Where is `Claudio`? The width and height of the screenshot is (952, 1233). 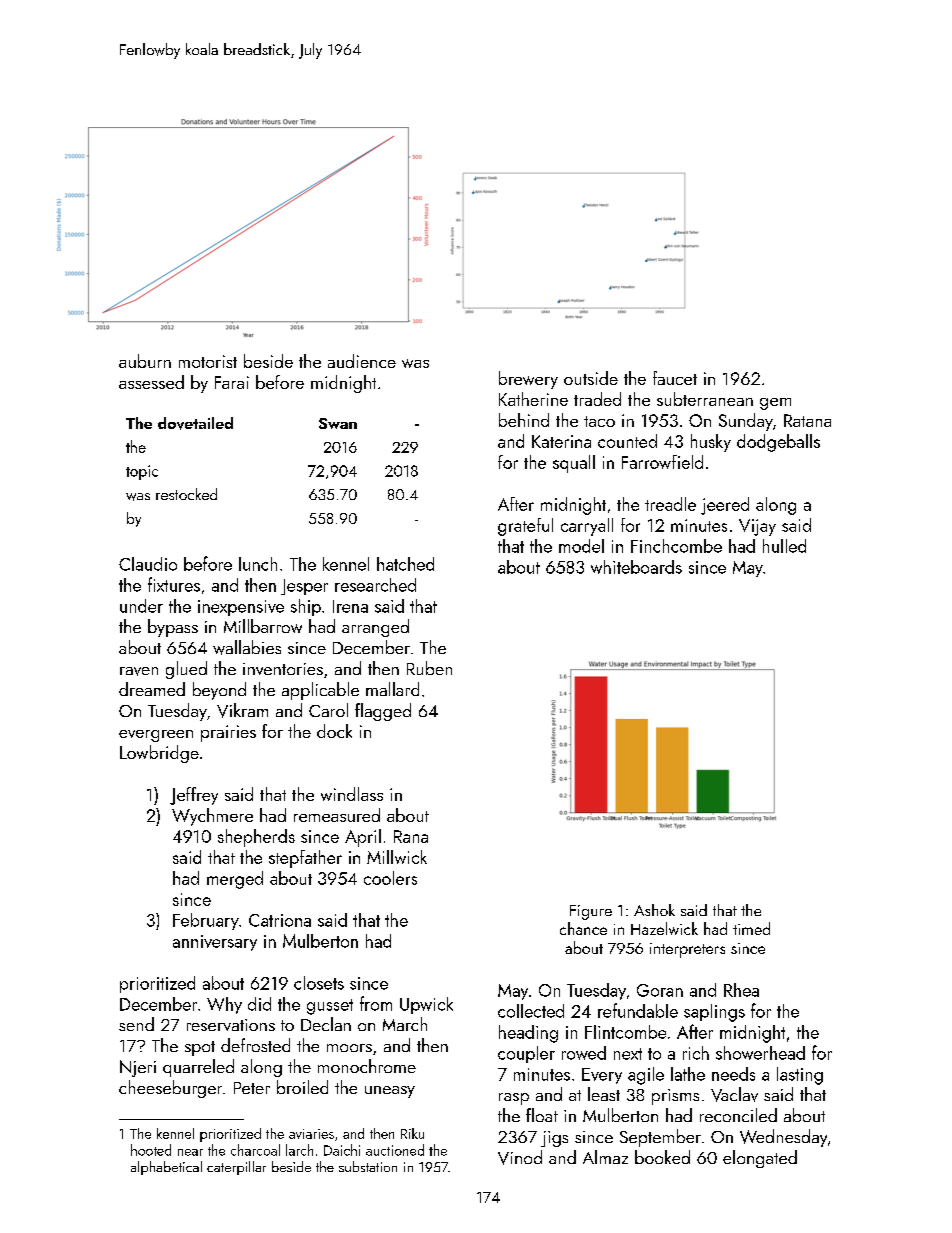 Claudio is located at coordinates (148, 564).
